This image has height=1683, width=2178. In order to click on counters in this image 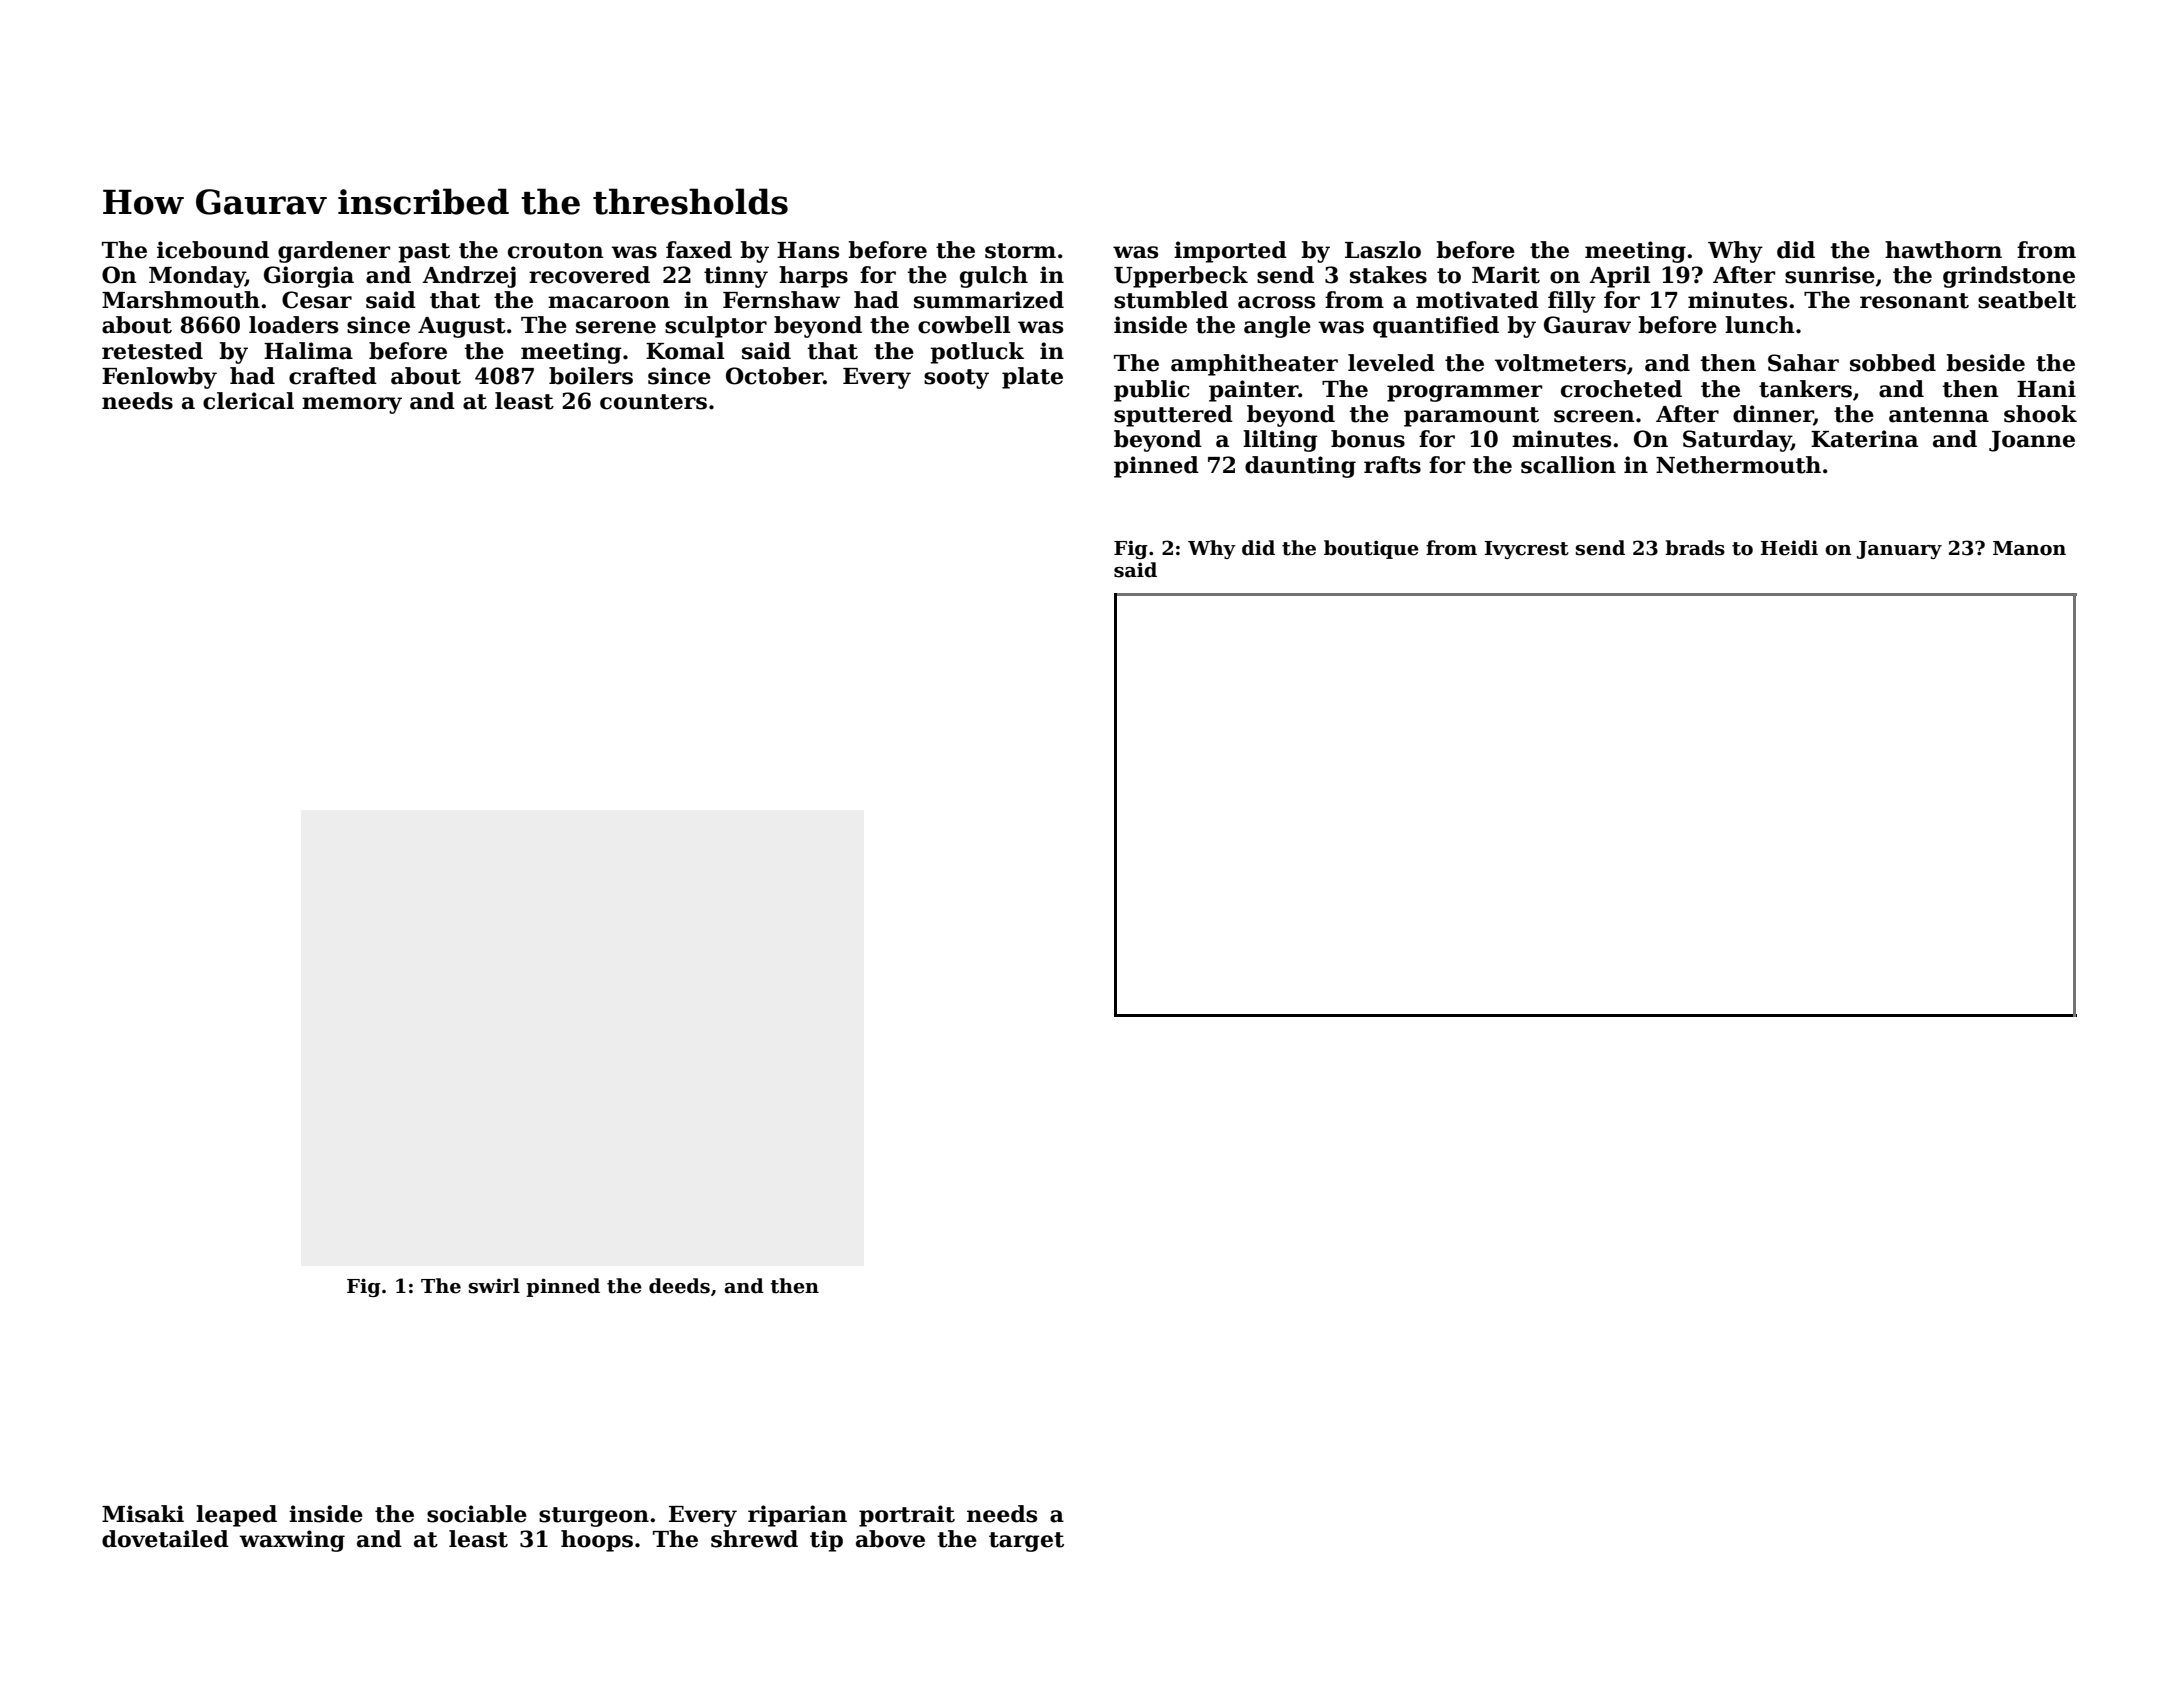, I will do `click(653, 402)`.
